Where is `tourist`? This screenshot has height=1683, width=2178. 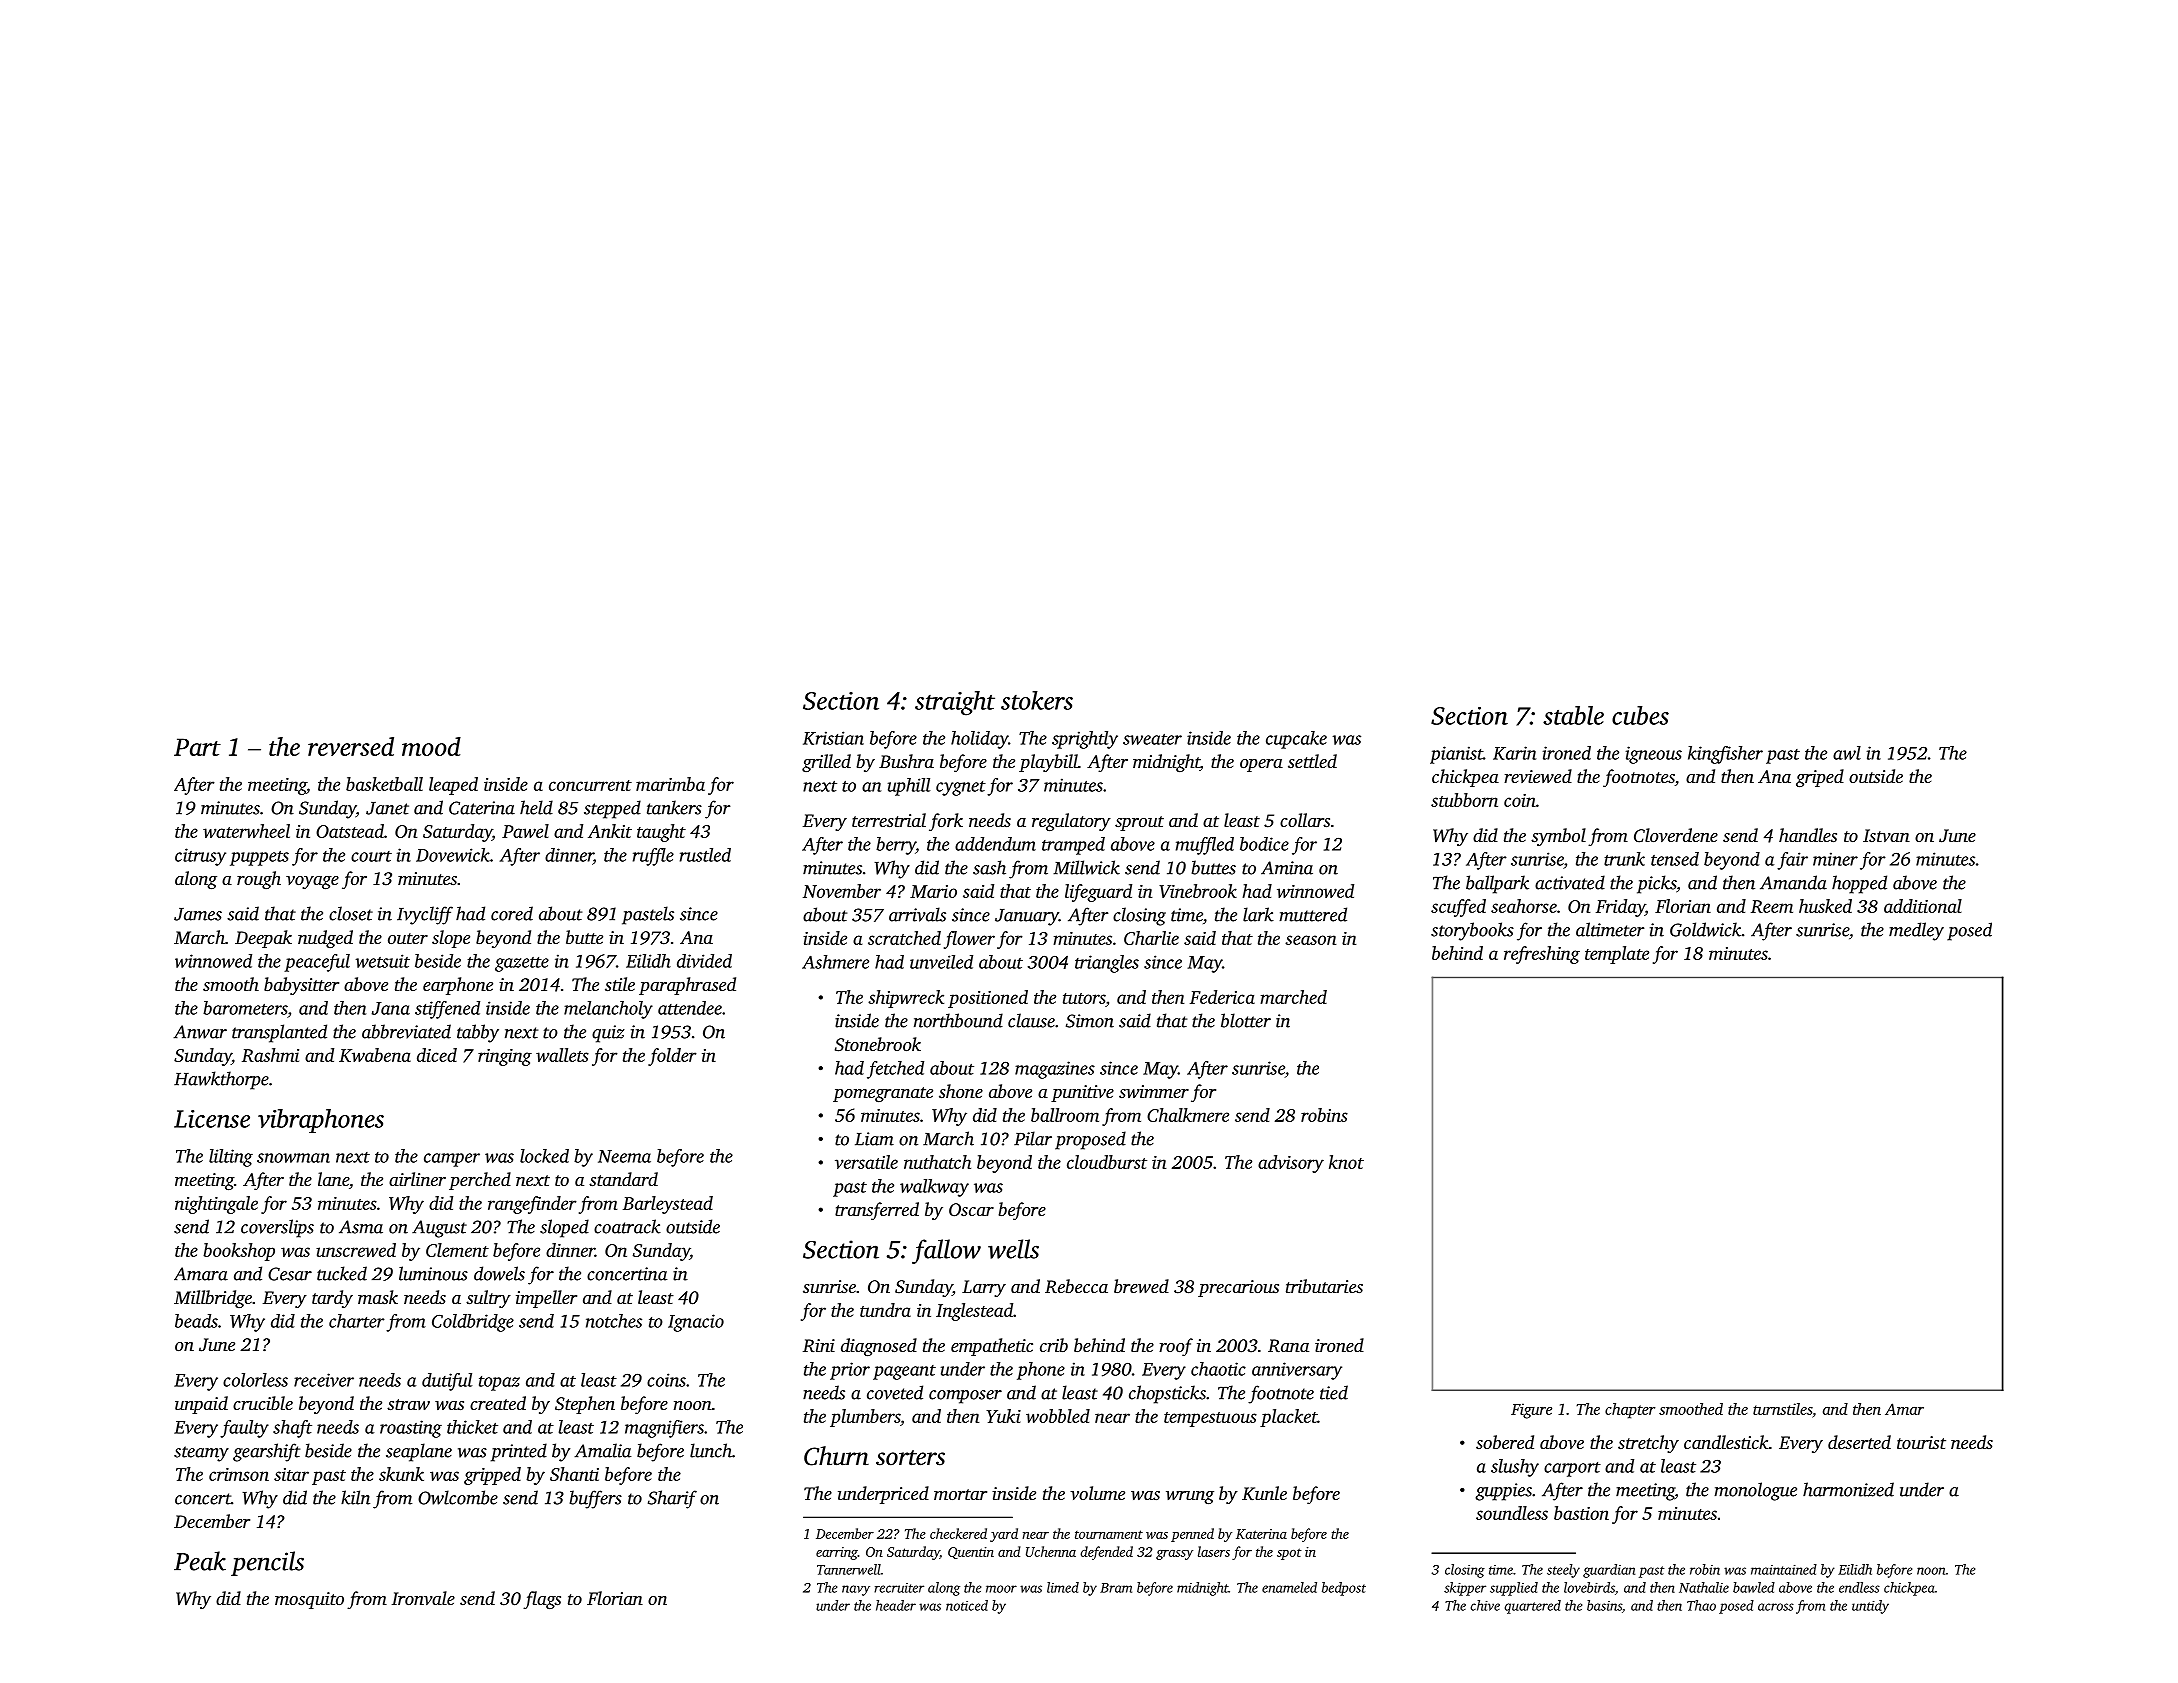
tourist is located at coordinates (1921, 1442).
